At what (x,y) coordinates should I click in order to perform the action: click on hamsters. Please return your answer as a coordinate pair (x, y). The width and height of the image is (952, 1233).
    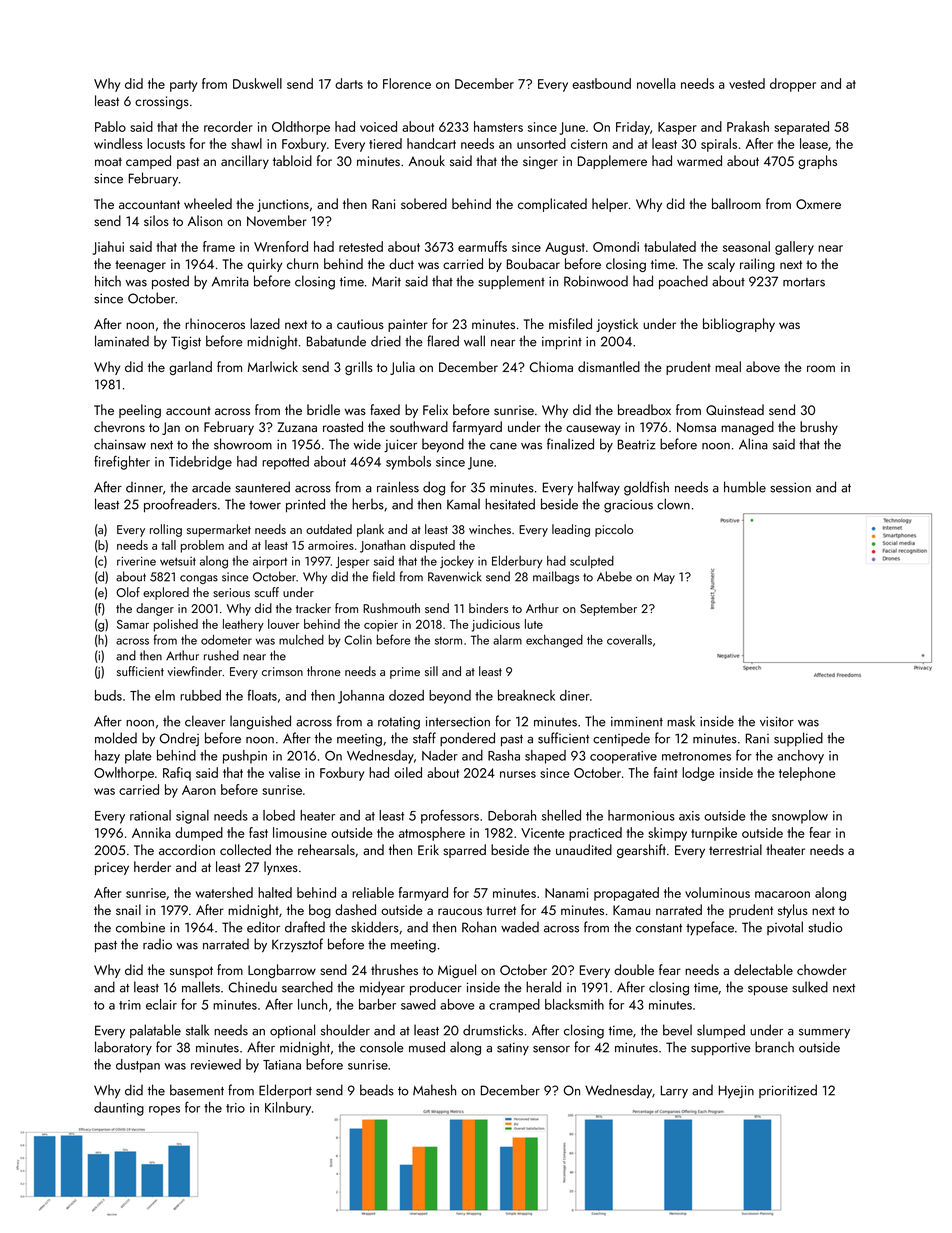
    Looking at the image, I should click on (498, 126).
